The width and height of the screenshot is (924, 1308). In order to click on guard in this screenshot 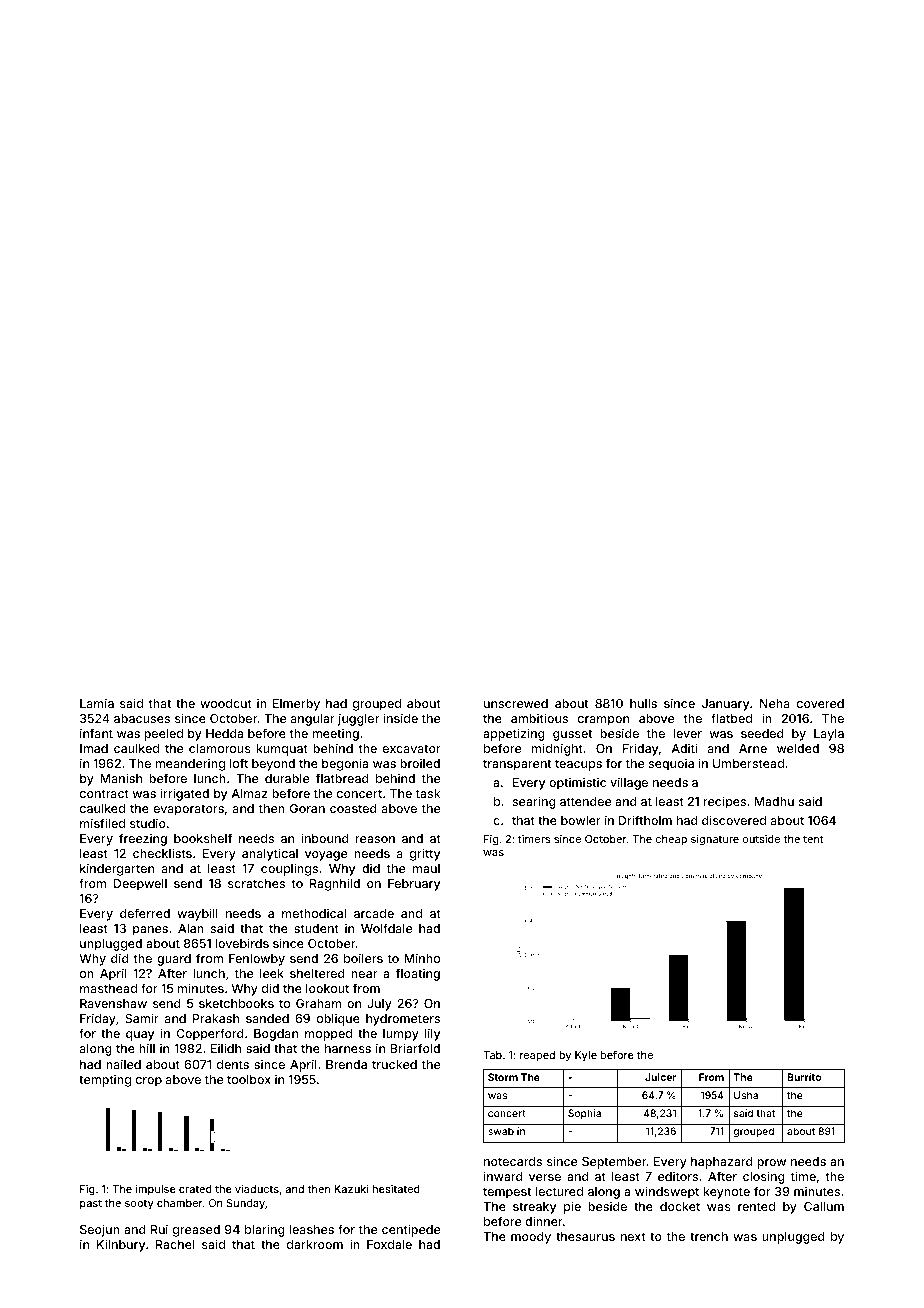, I will do `click(174, 960)`.
